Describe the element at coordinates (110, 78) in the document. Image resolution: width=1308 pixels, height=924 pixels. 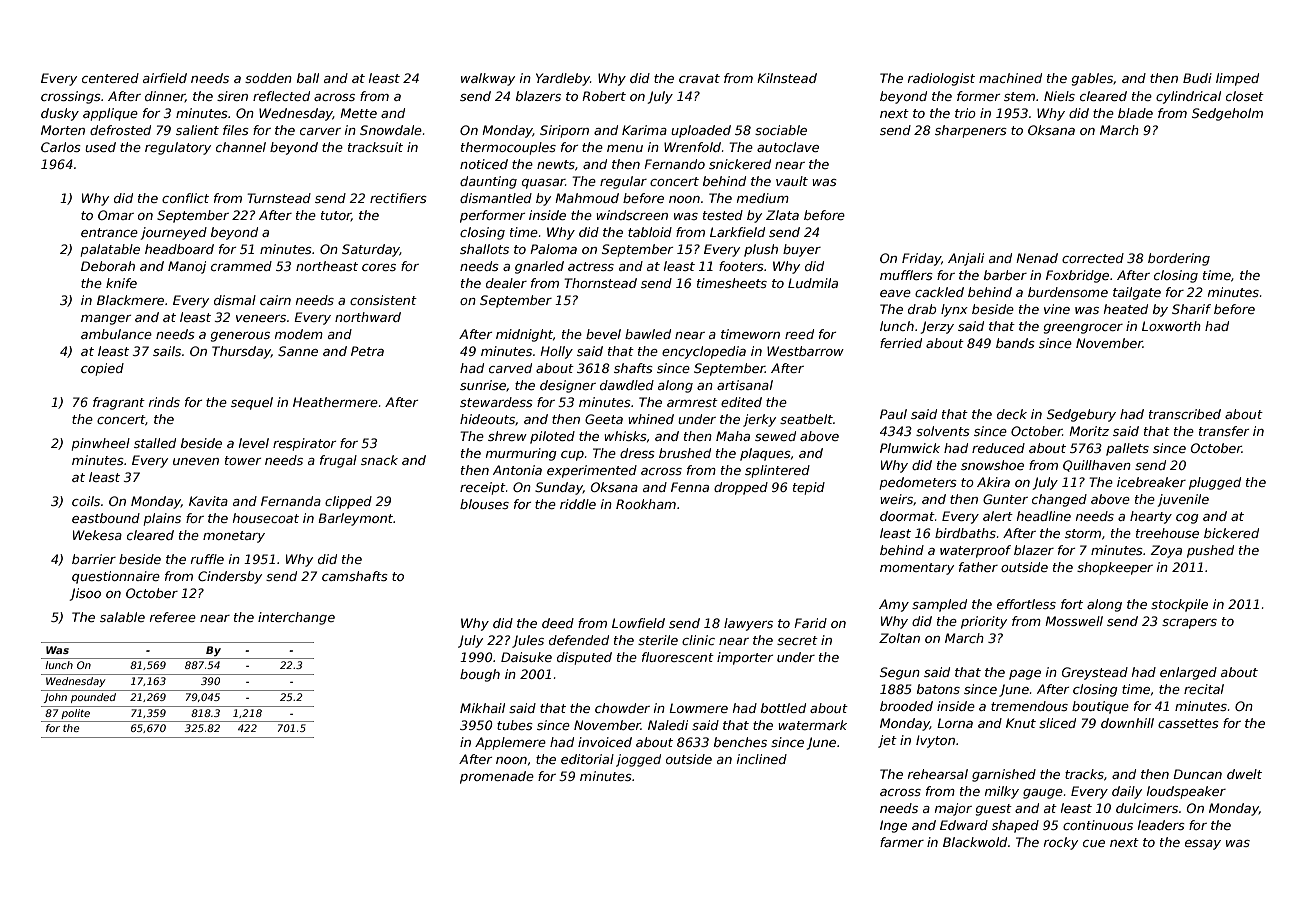
I see `centered` at that location.
